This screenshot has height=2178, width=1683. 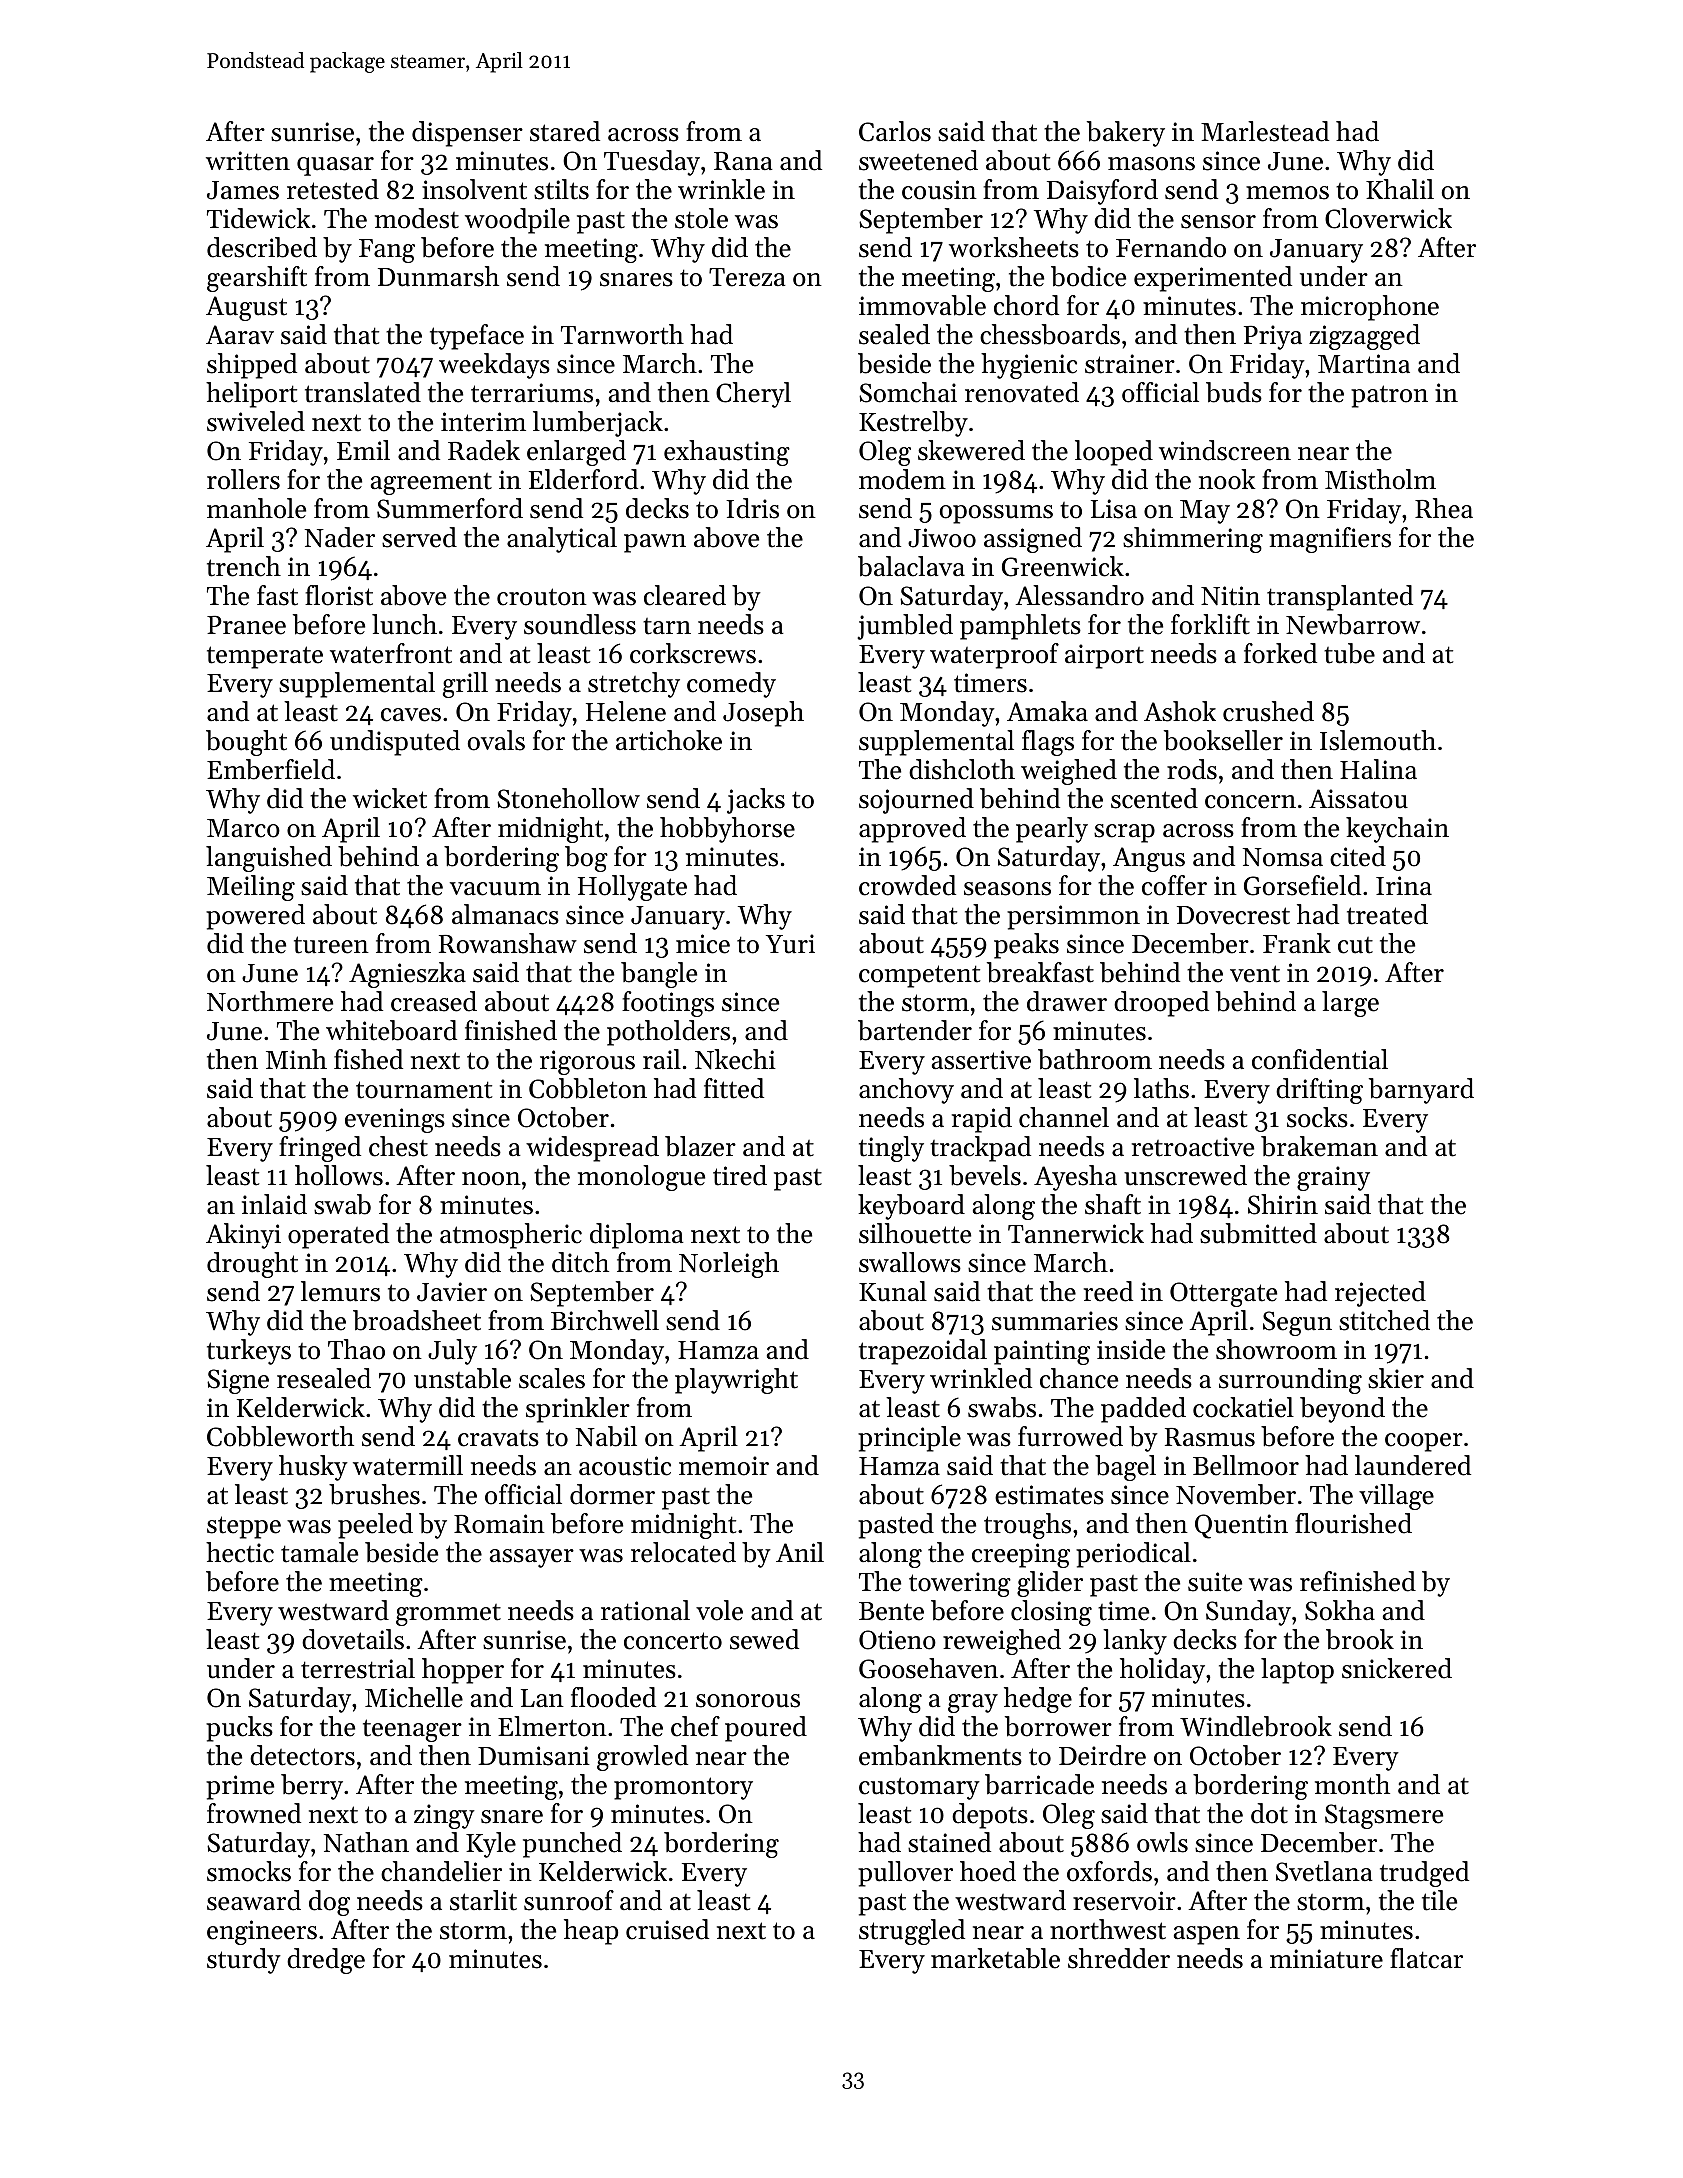 I want to click on Jiwoo, so click(x=942, y=538).
